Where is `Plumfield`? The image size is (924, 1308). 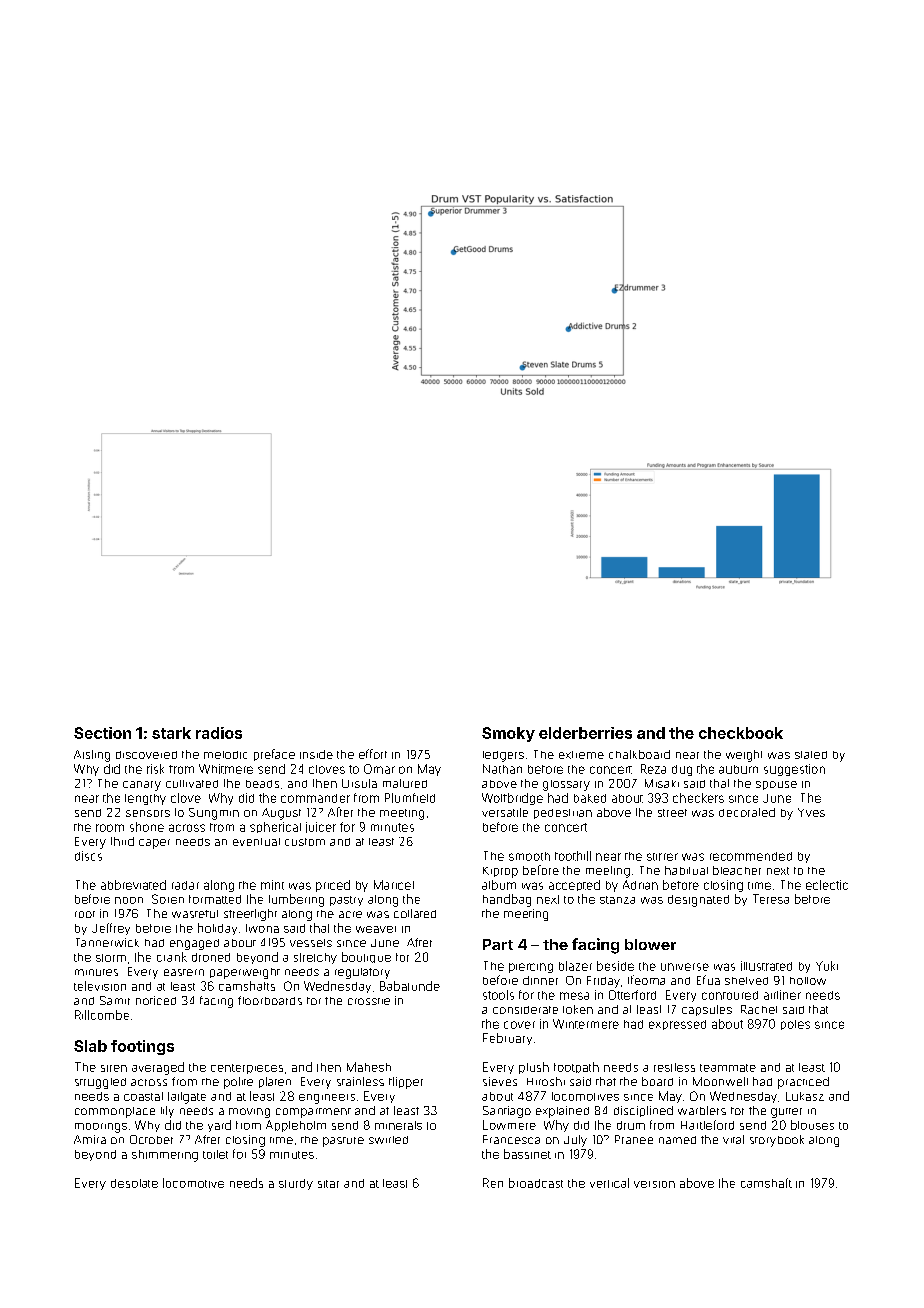 Plumfield is located at coordinates (410, 798).
